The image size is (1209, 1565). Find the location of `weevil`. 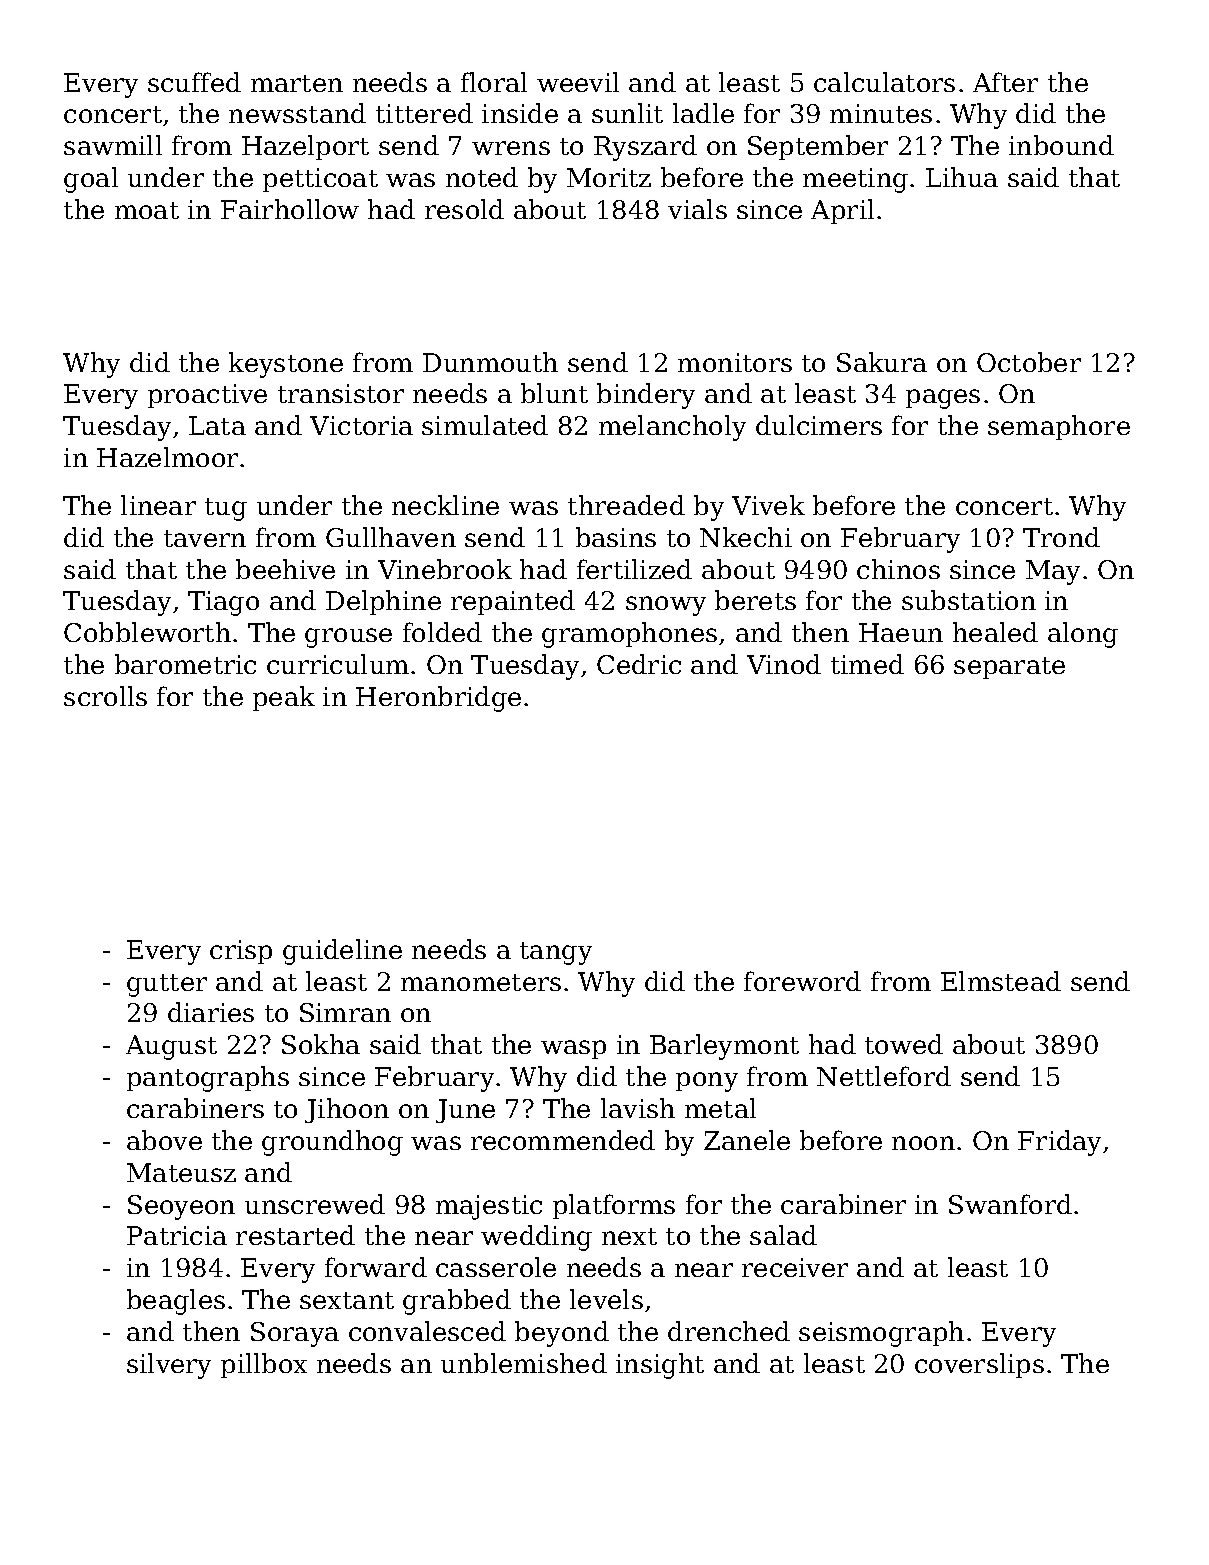

weevil is located at coordinates (578, 82).
